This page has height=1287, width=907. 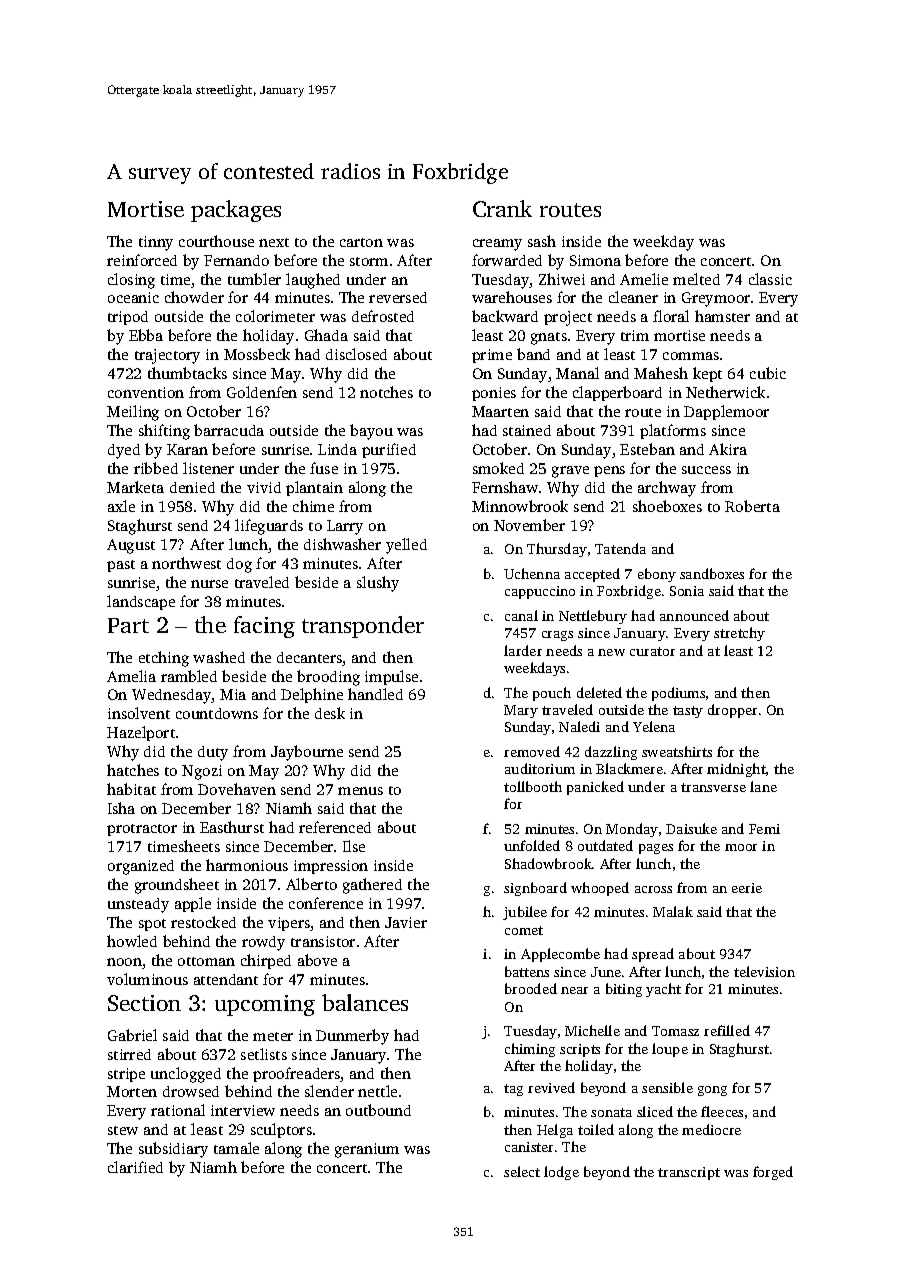 I want to click on dazzling, so click(x=611, y=753).
